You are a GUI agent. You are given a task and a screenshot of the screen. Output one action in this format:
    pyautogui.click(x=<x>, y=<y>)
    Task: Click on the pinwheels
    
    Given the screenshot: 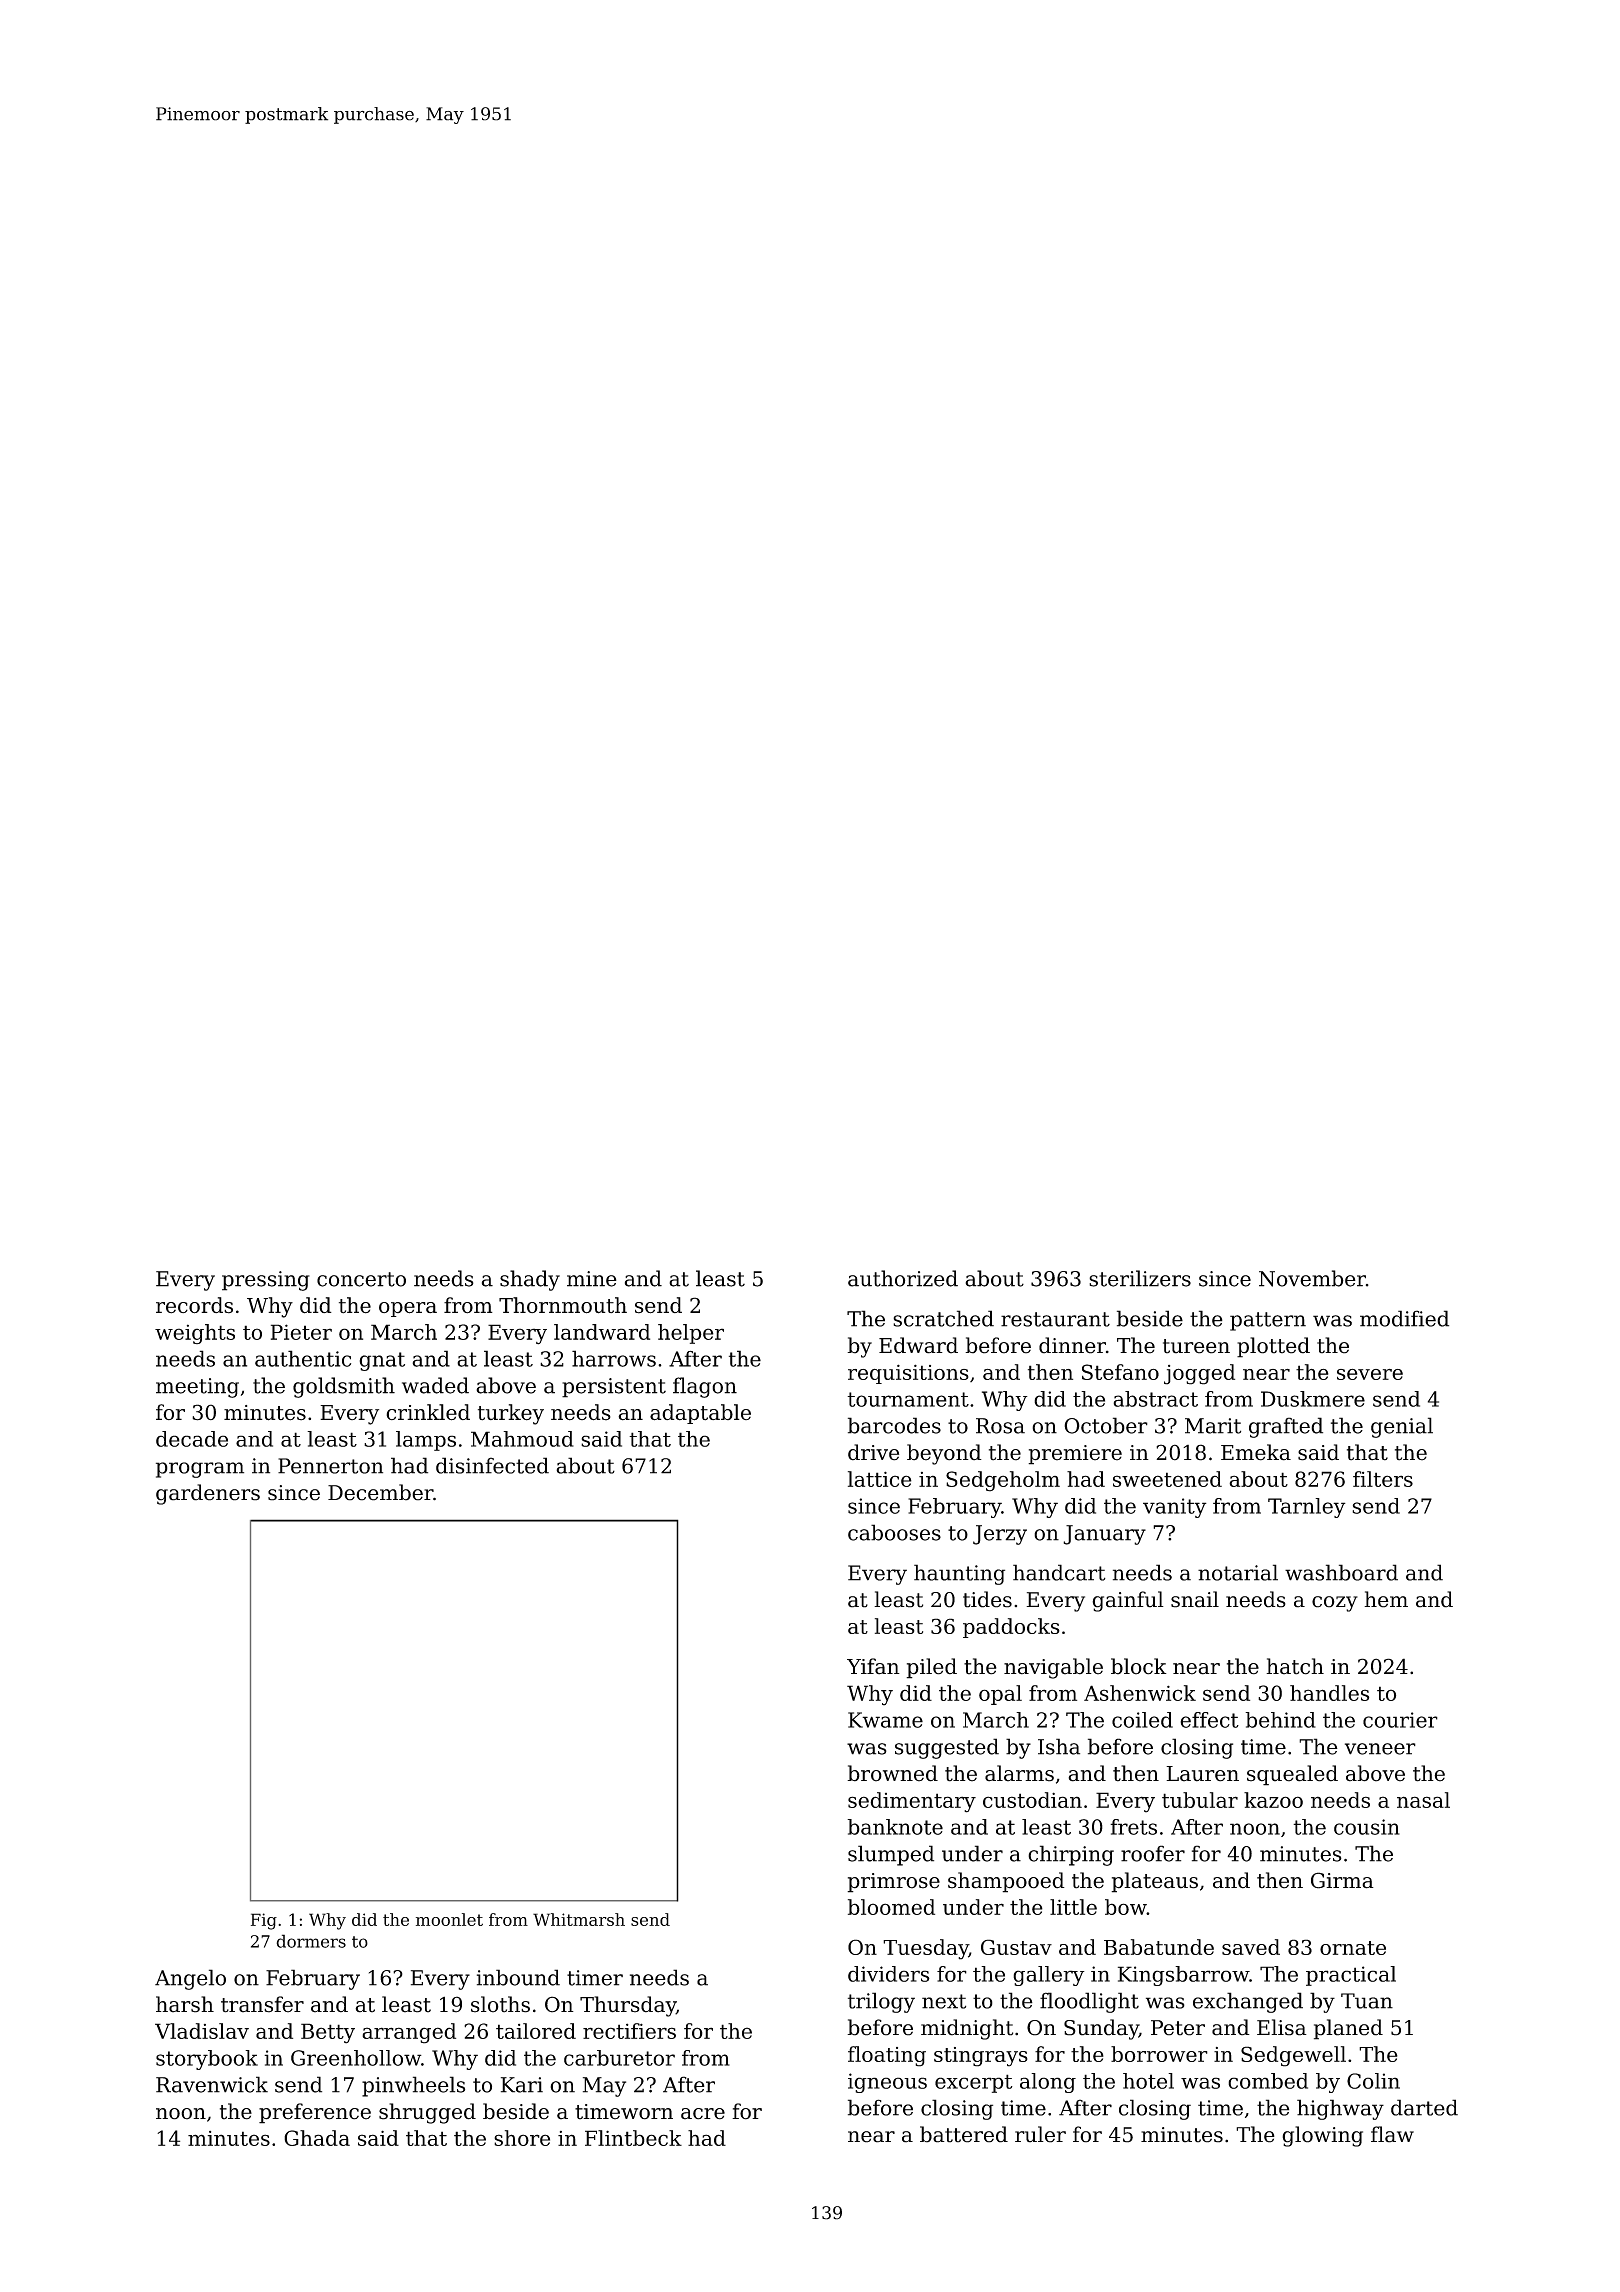 What is the action you would take?
    pyautogui.click(x=413, y=2086)
